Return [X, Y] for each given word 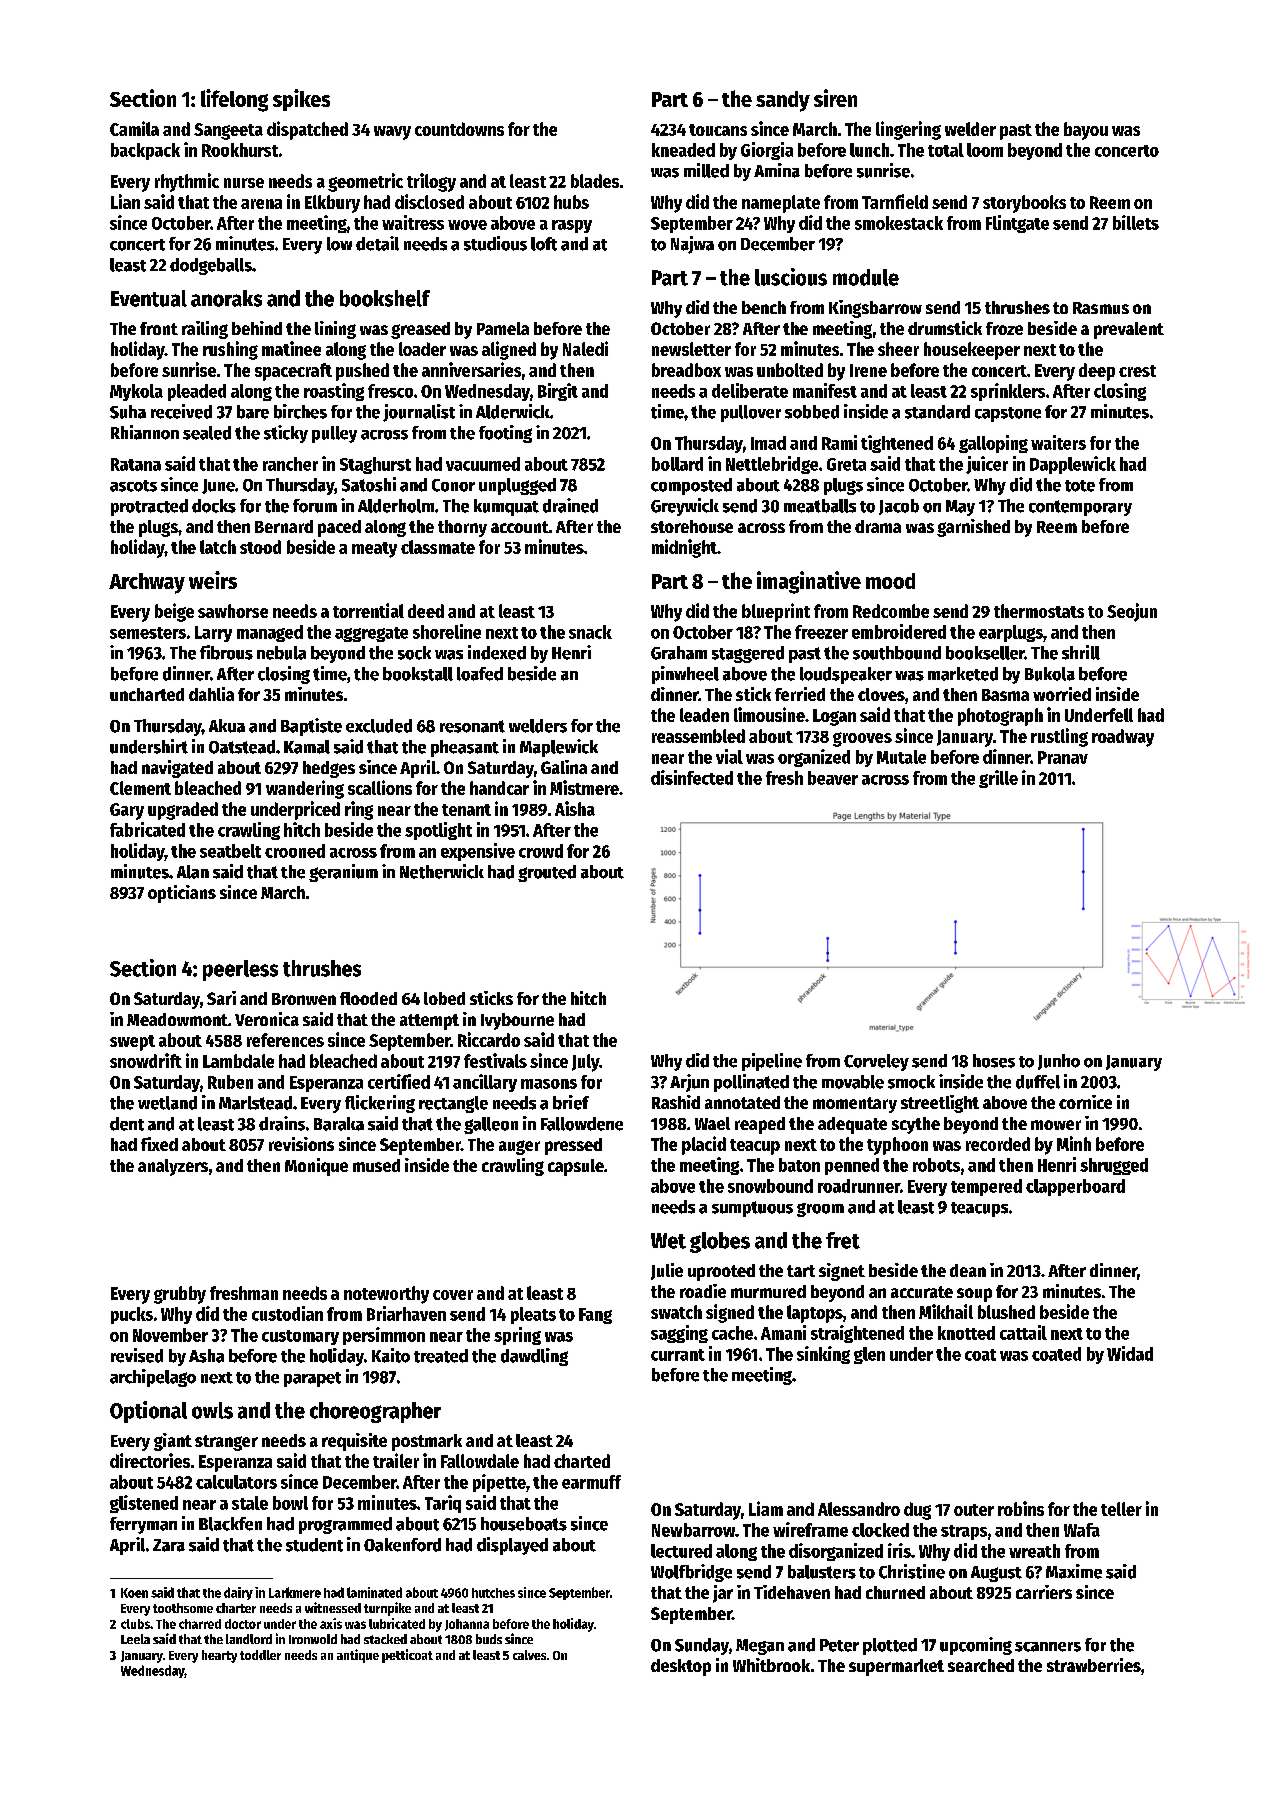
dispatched [307, 130]
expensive [478, 852]
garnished [973, 528]
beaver [833, 778]
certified [399, 1081]
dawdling [534, 1357]
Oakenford [402, 1545]
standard [937, 412]
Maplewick [559, 748]
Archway [147, 583]
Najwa [692, 245]
